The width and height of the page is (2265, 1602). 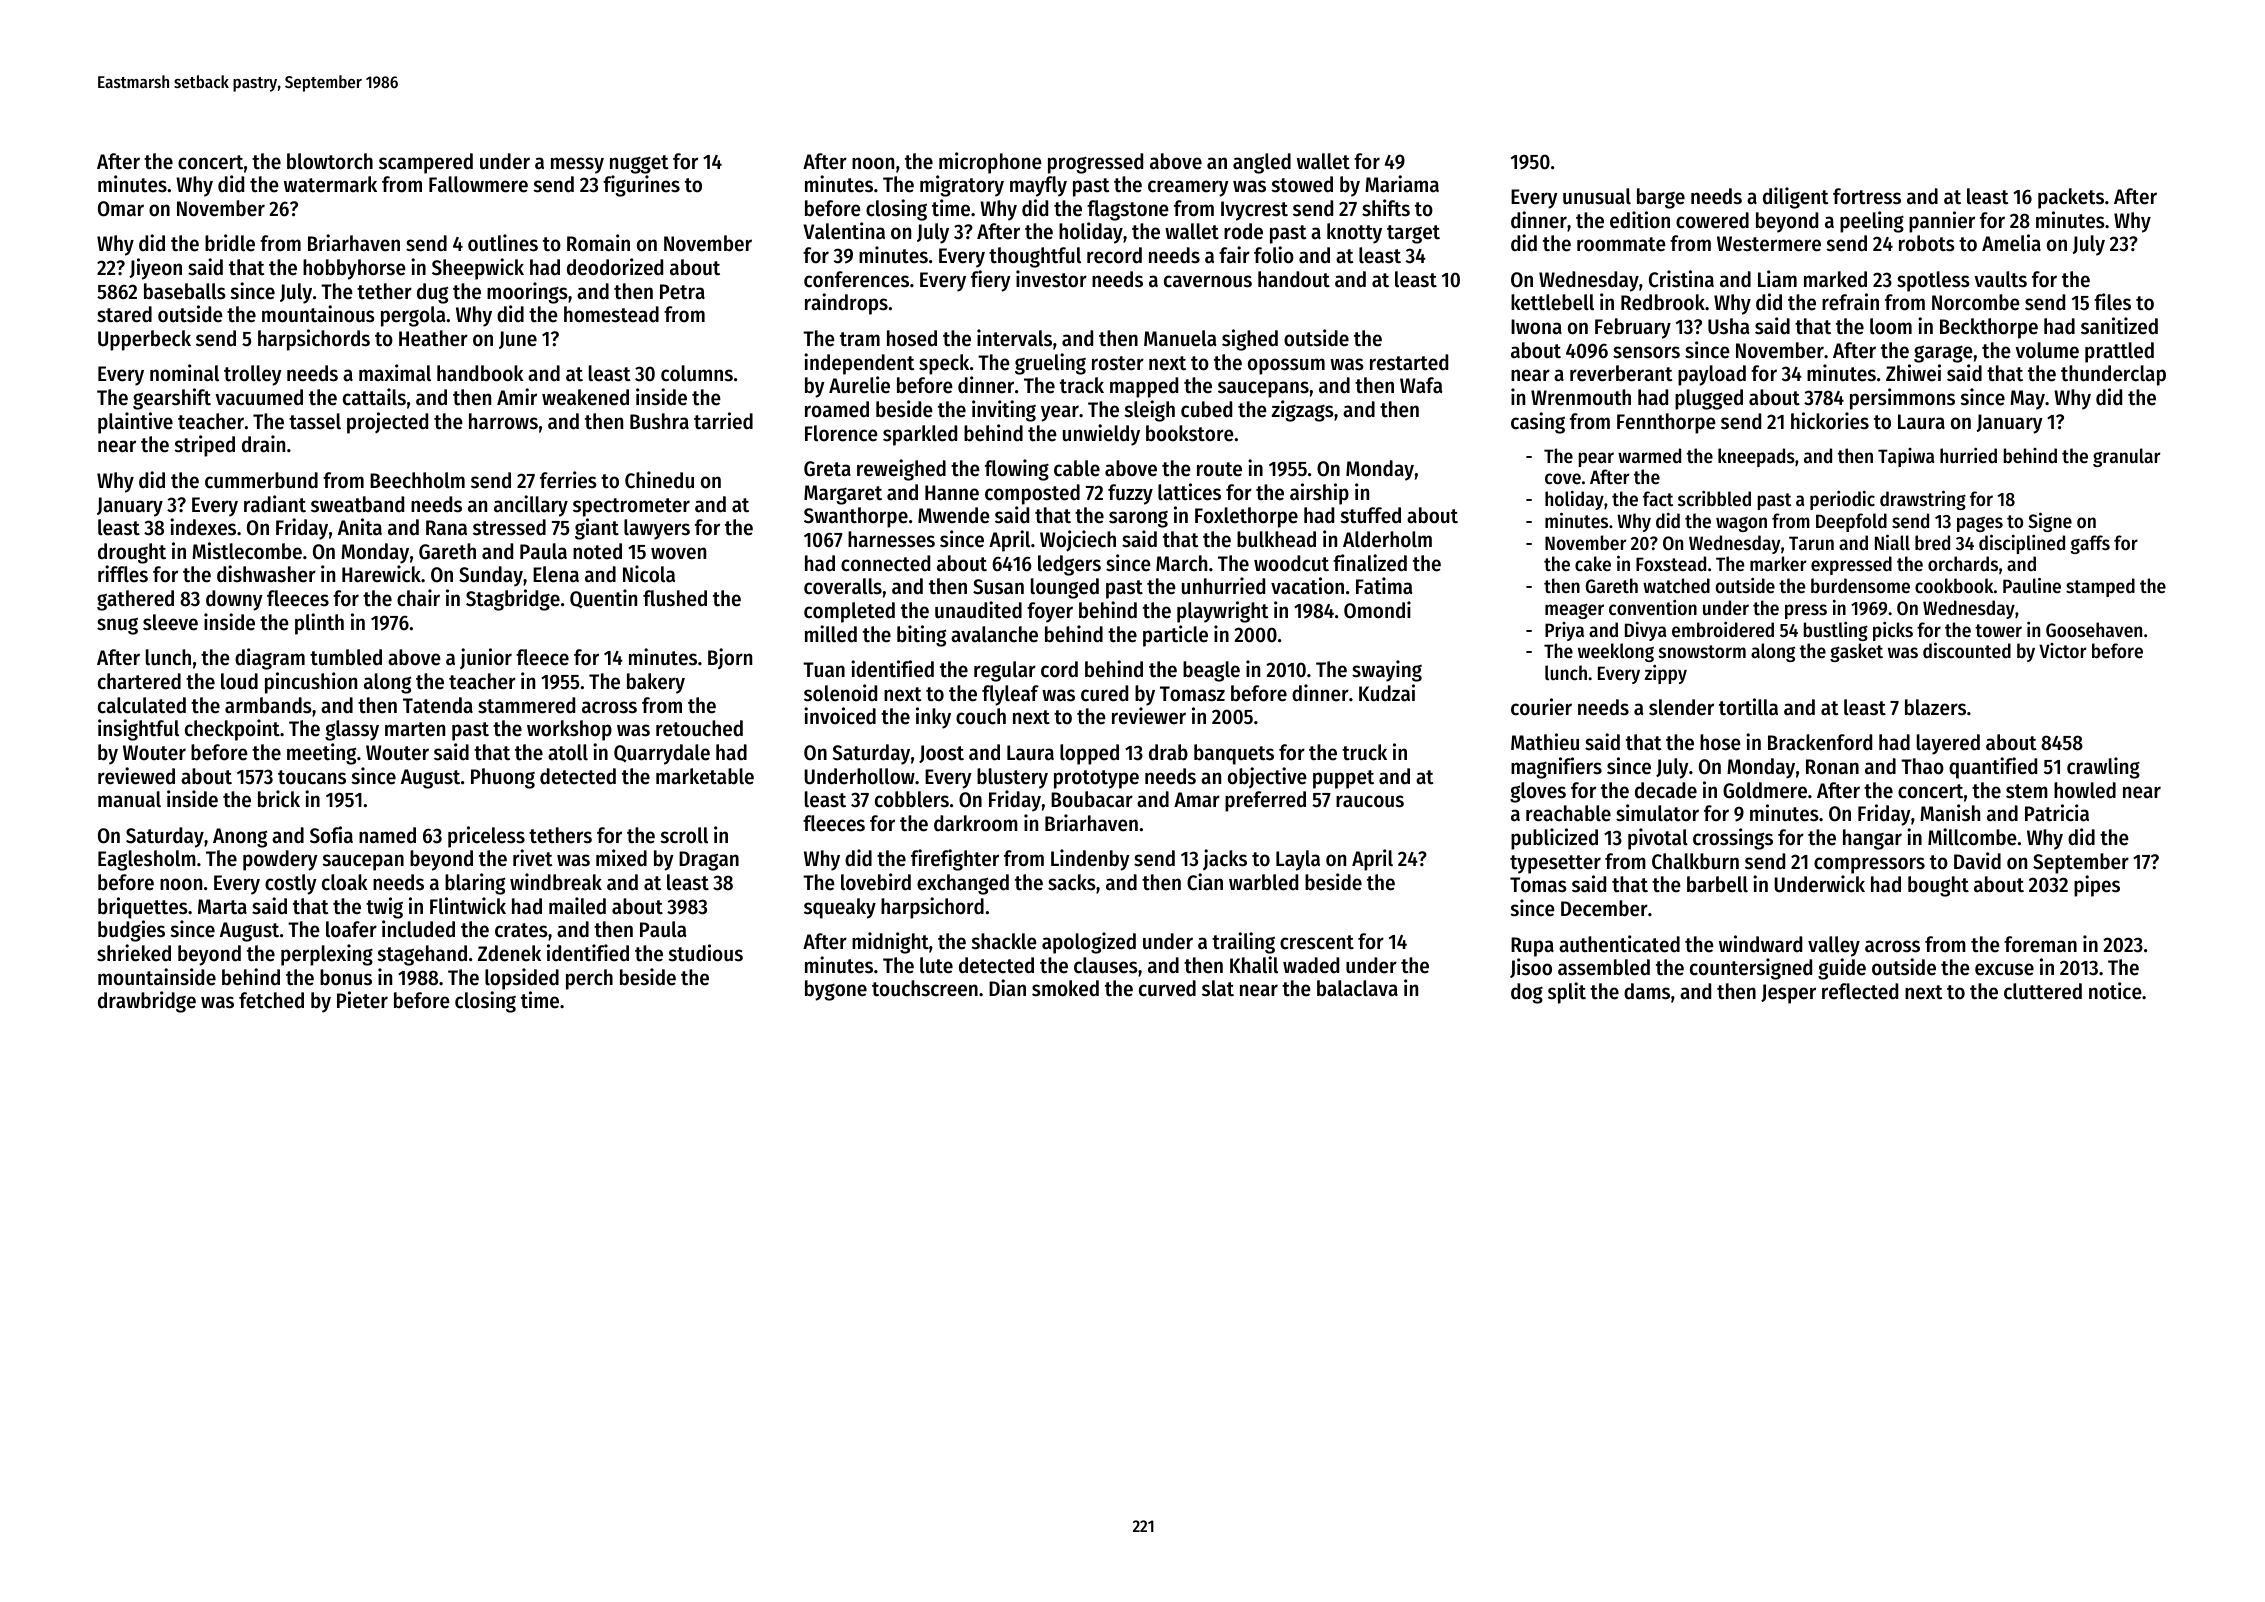 I want to click on drawbridge, so click(x=147, y=1002).
